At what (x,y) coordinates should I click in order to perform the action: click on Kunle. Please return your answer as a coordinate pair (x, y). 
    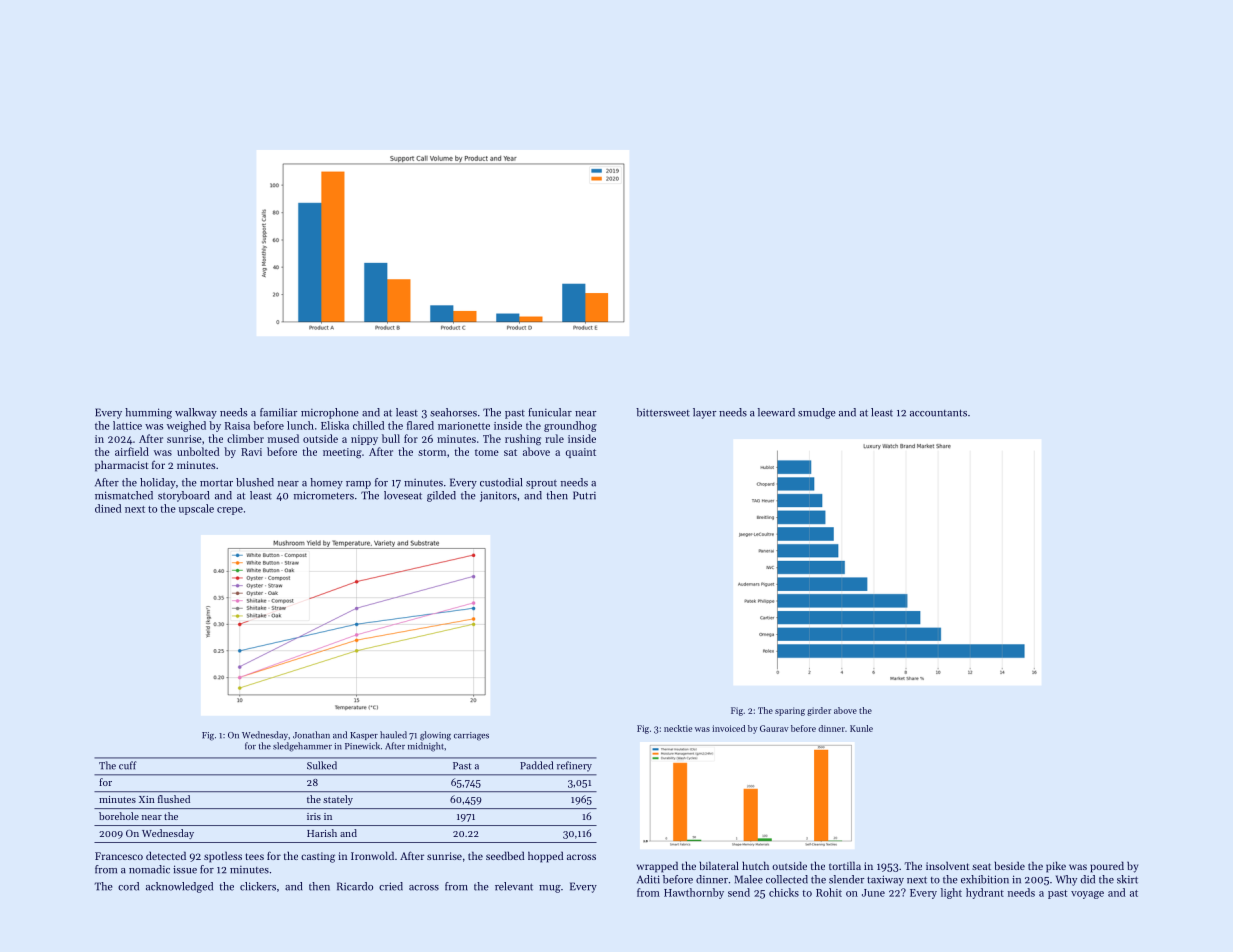
    Looking at the image, I should click on (861, 728).
